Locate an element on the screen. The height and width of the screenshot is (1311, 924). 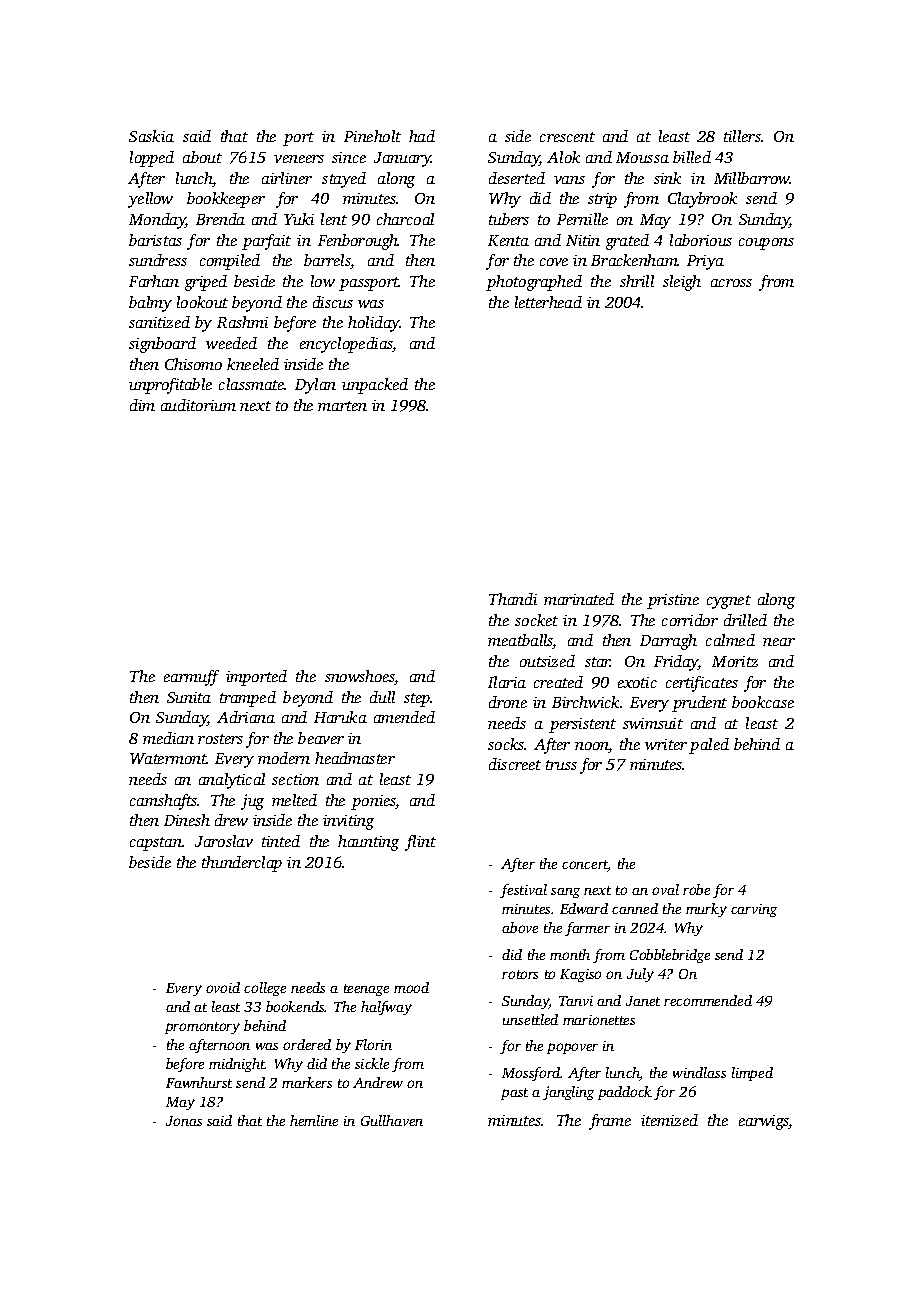
Darragh is located at coordinates (668, 642).
